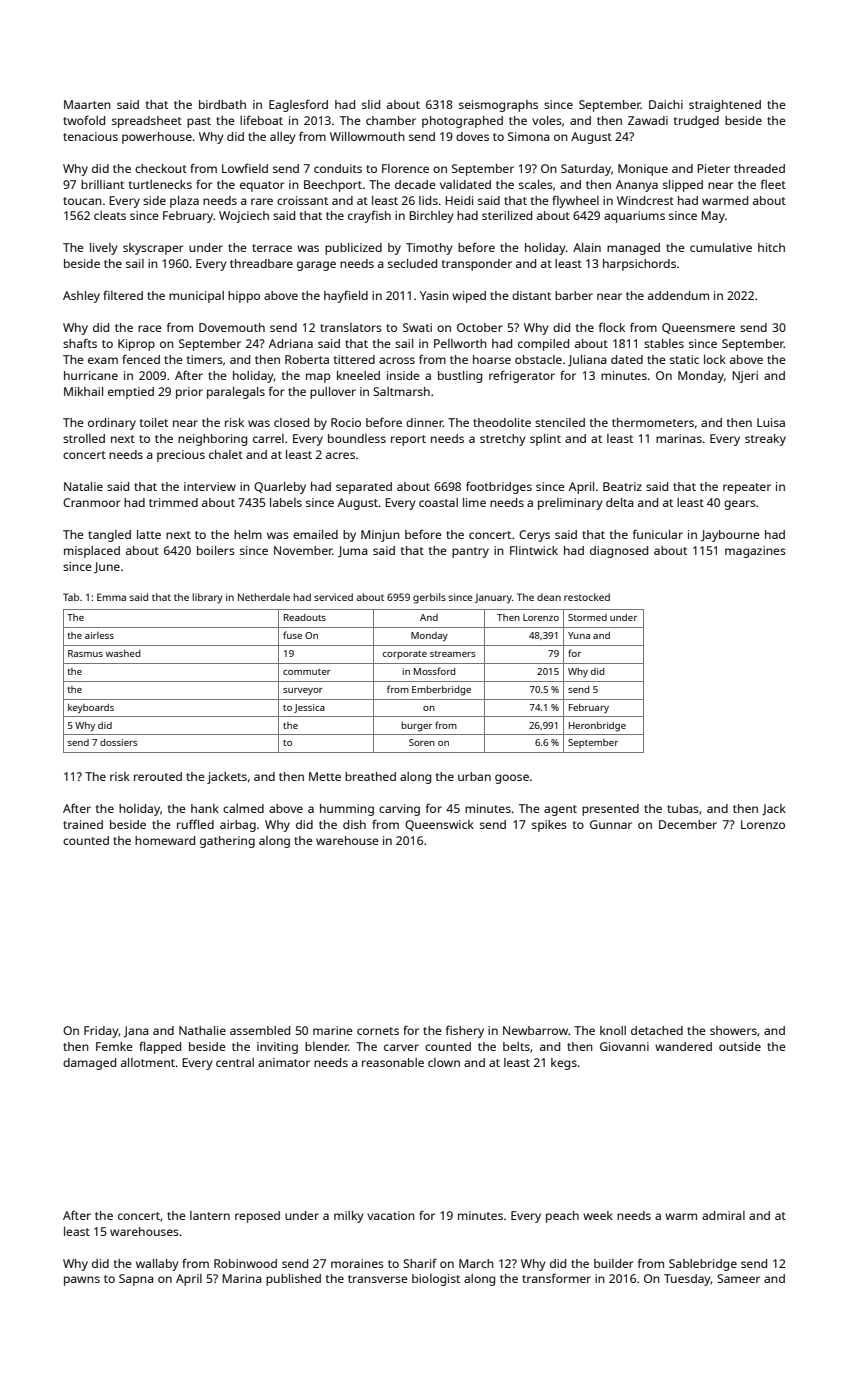  I want to click on Kiprop, so click(136, 345).
